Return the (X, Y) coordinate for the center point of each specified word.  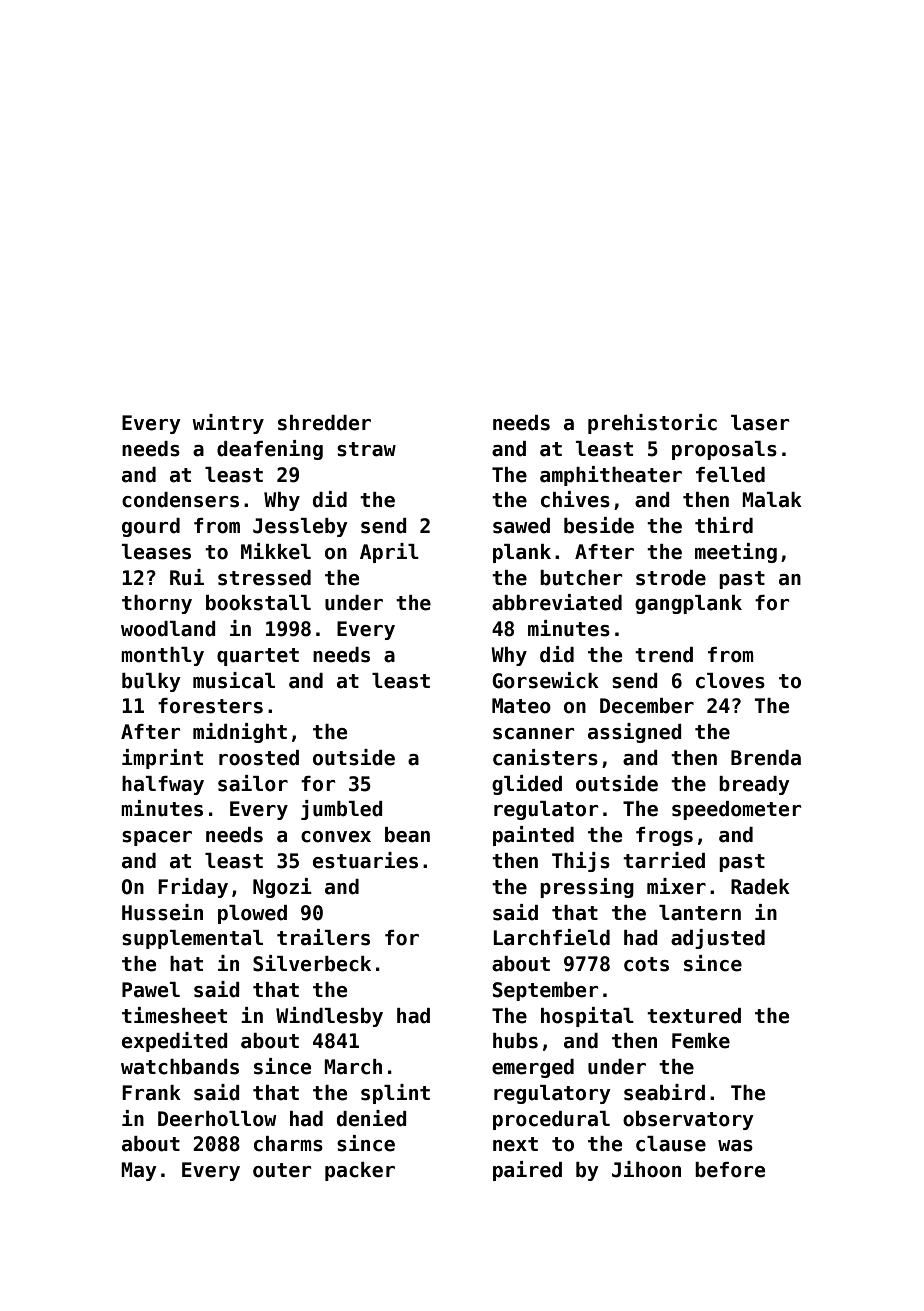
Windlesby (329, 1017)
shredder (324, 423)
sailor (253, 783)
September (545, 991)
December (647, 706)
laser (760, 423)
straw (366, 449)
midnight (240, 733)
